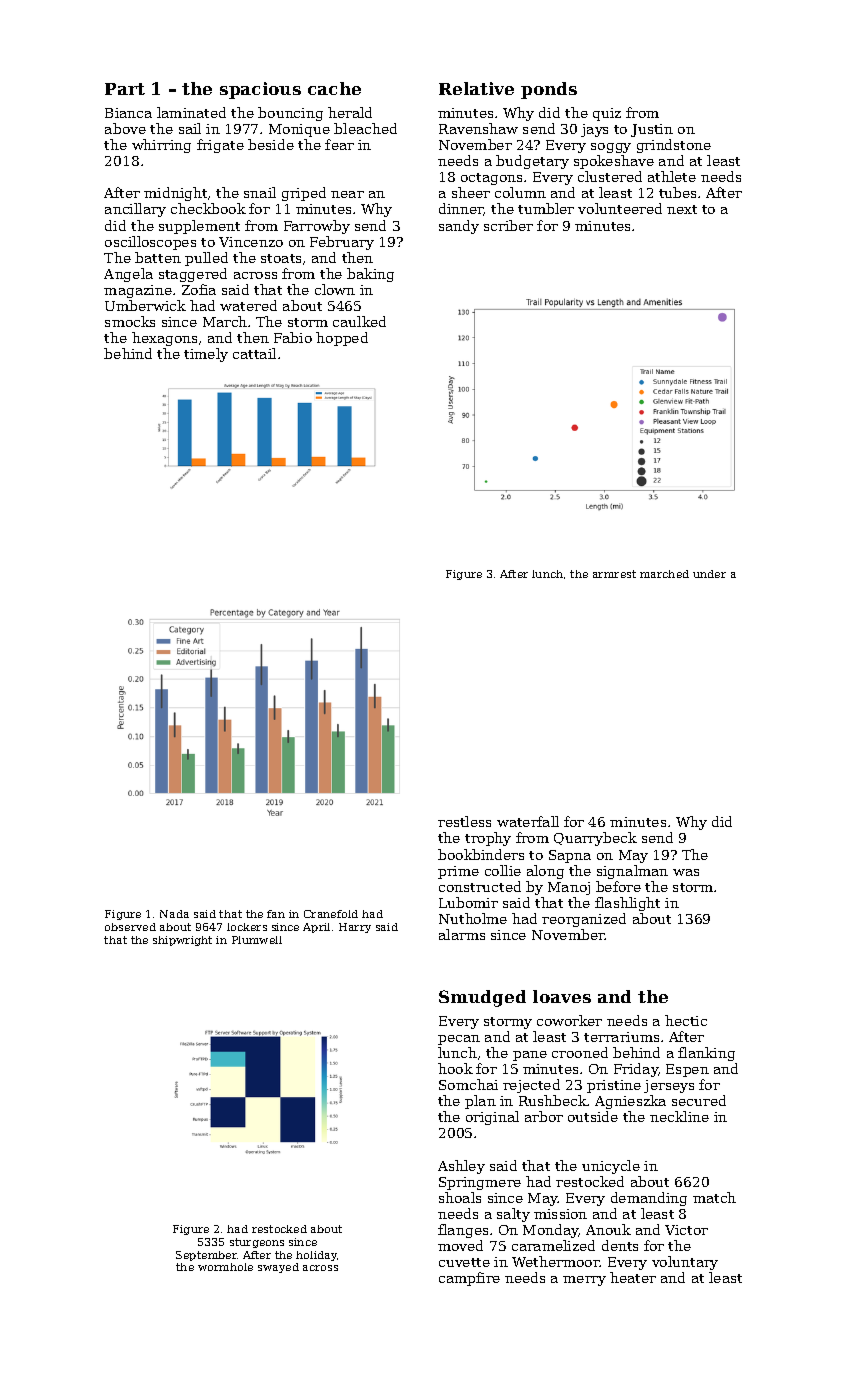 This screenshot has width=849, height=1400. I want to click on restless, so click(464, 821).
